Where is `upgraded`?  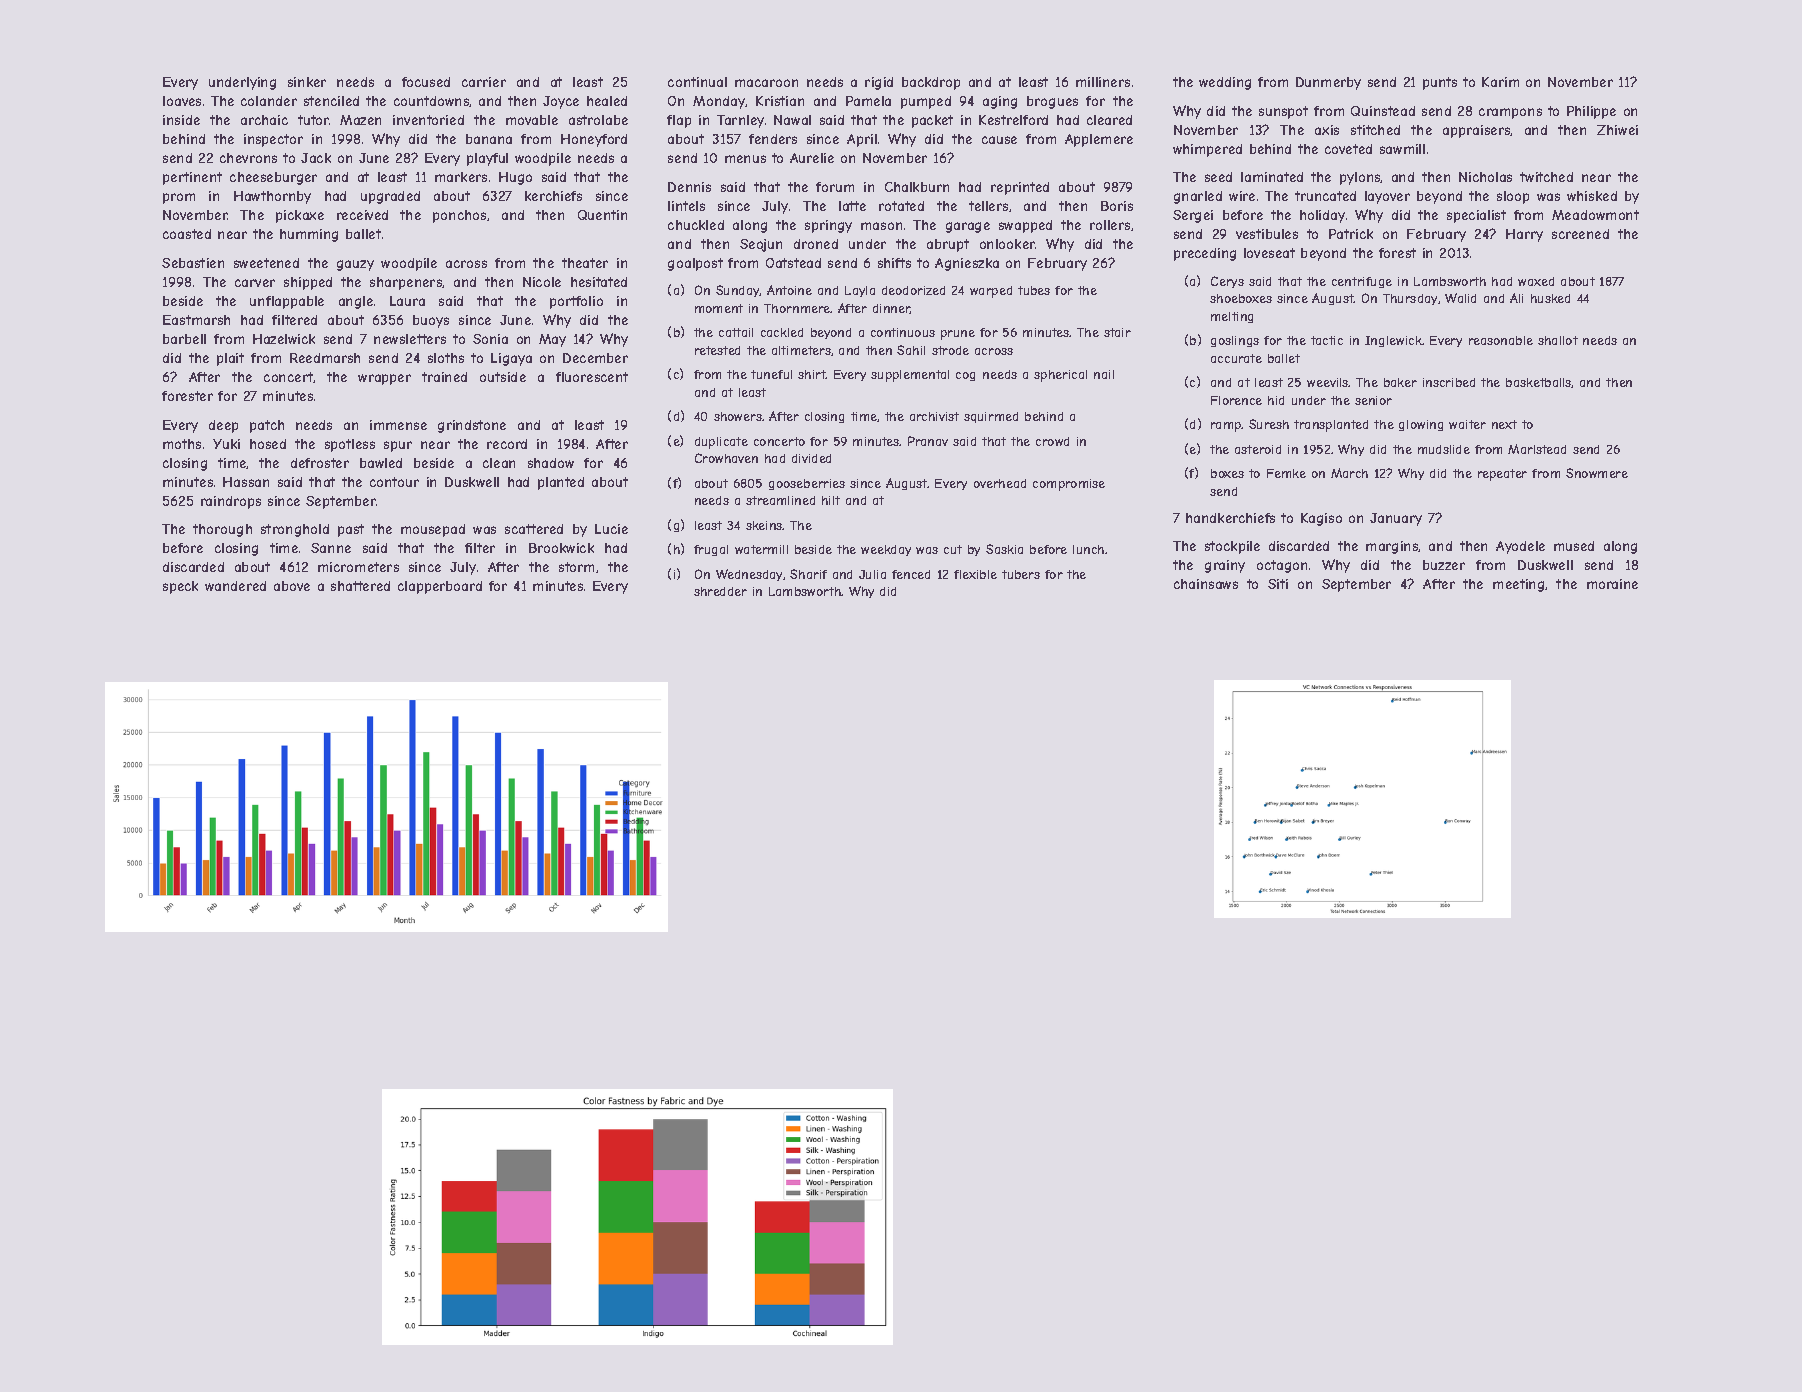
upgraded is located at coordinates (390, 197).
